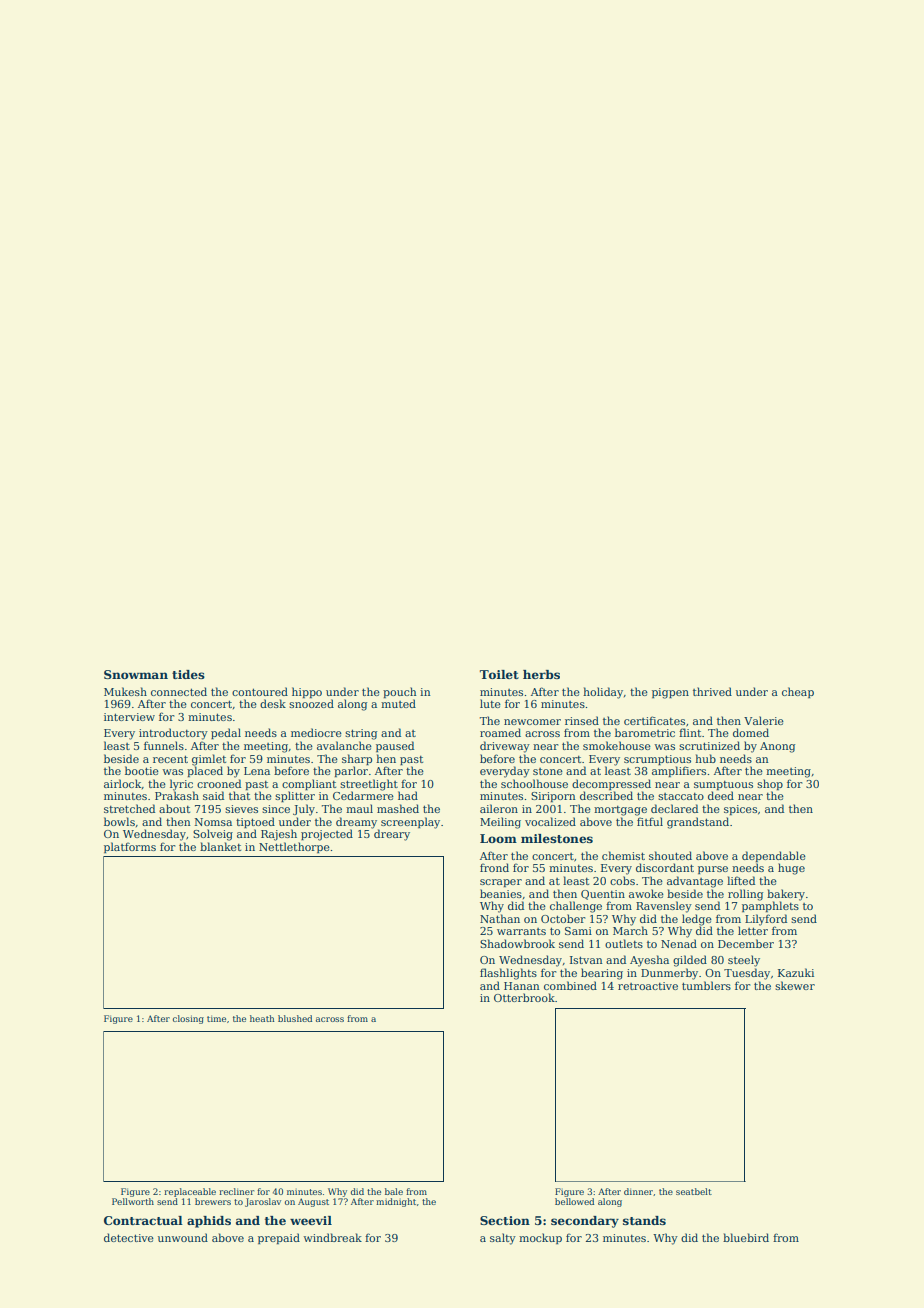  What do you see at coordinates (136, 674) in the screenshot?
I see `Snowman` at bounding box center [136, 674].
